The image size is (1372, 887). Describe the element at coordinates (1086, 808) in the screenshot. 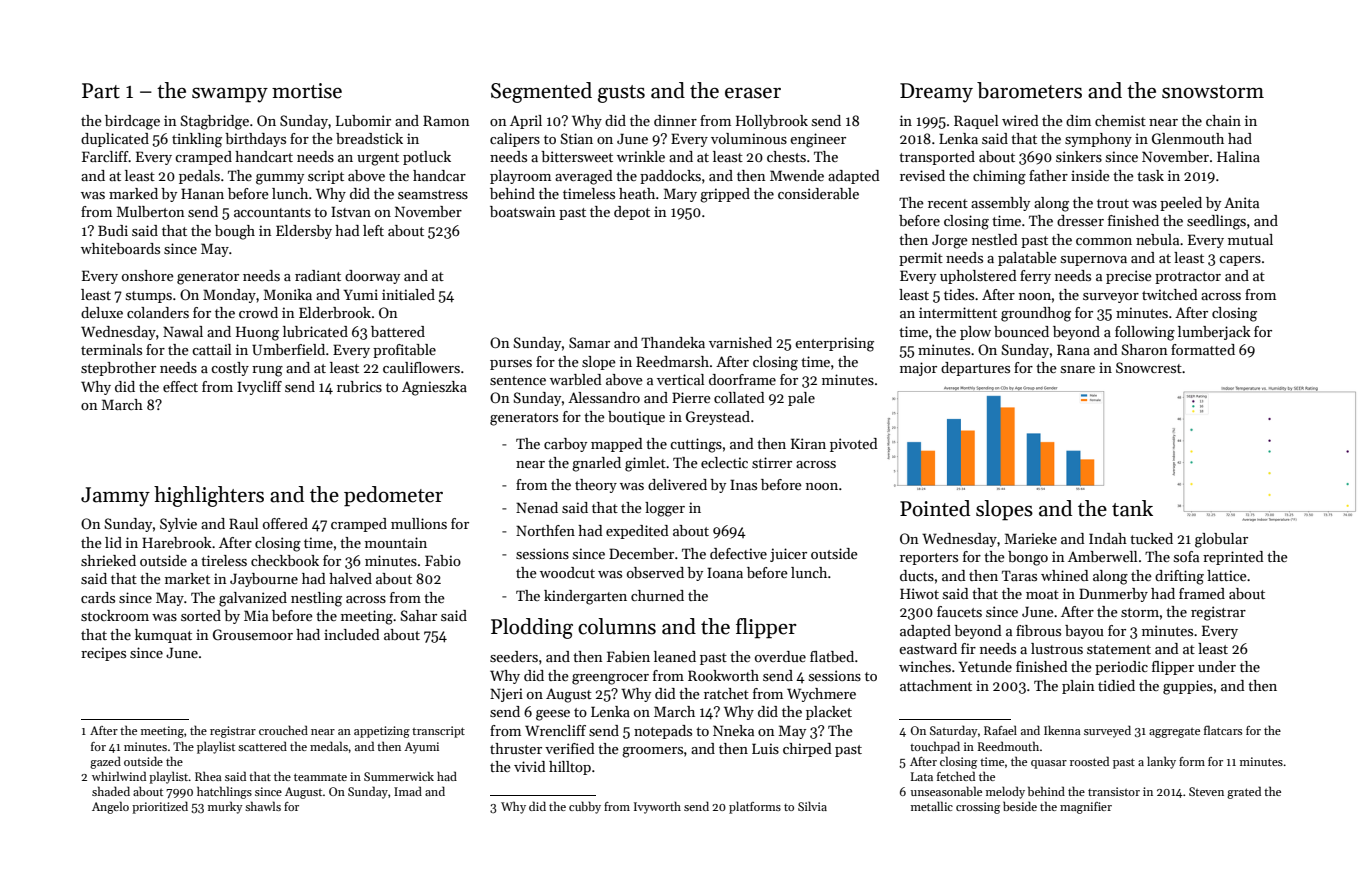

I see `magnifier` at that location.
